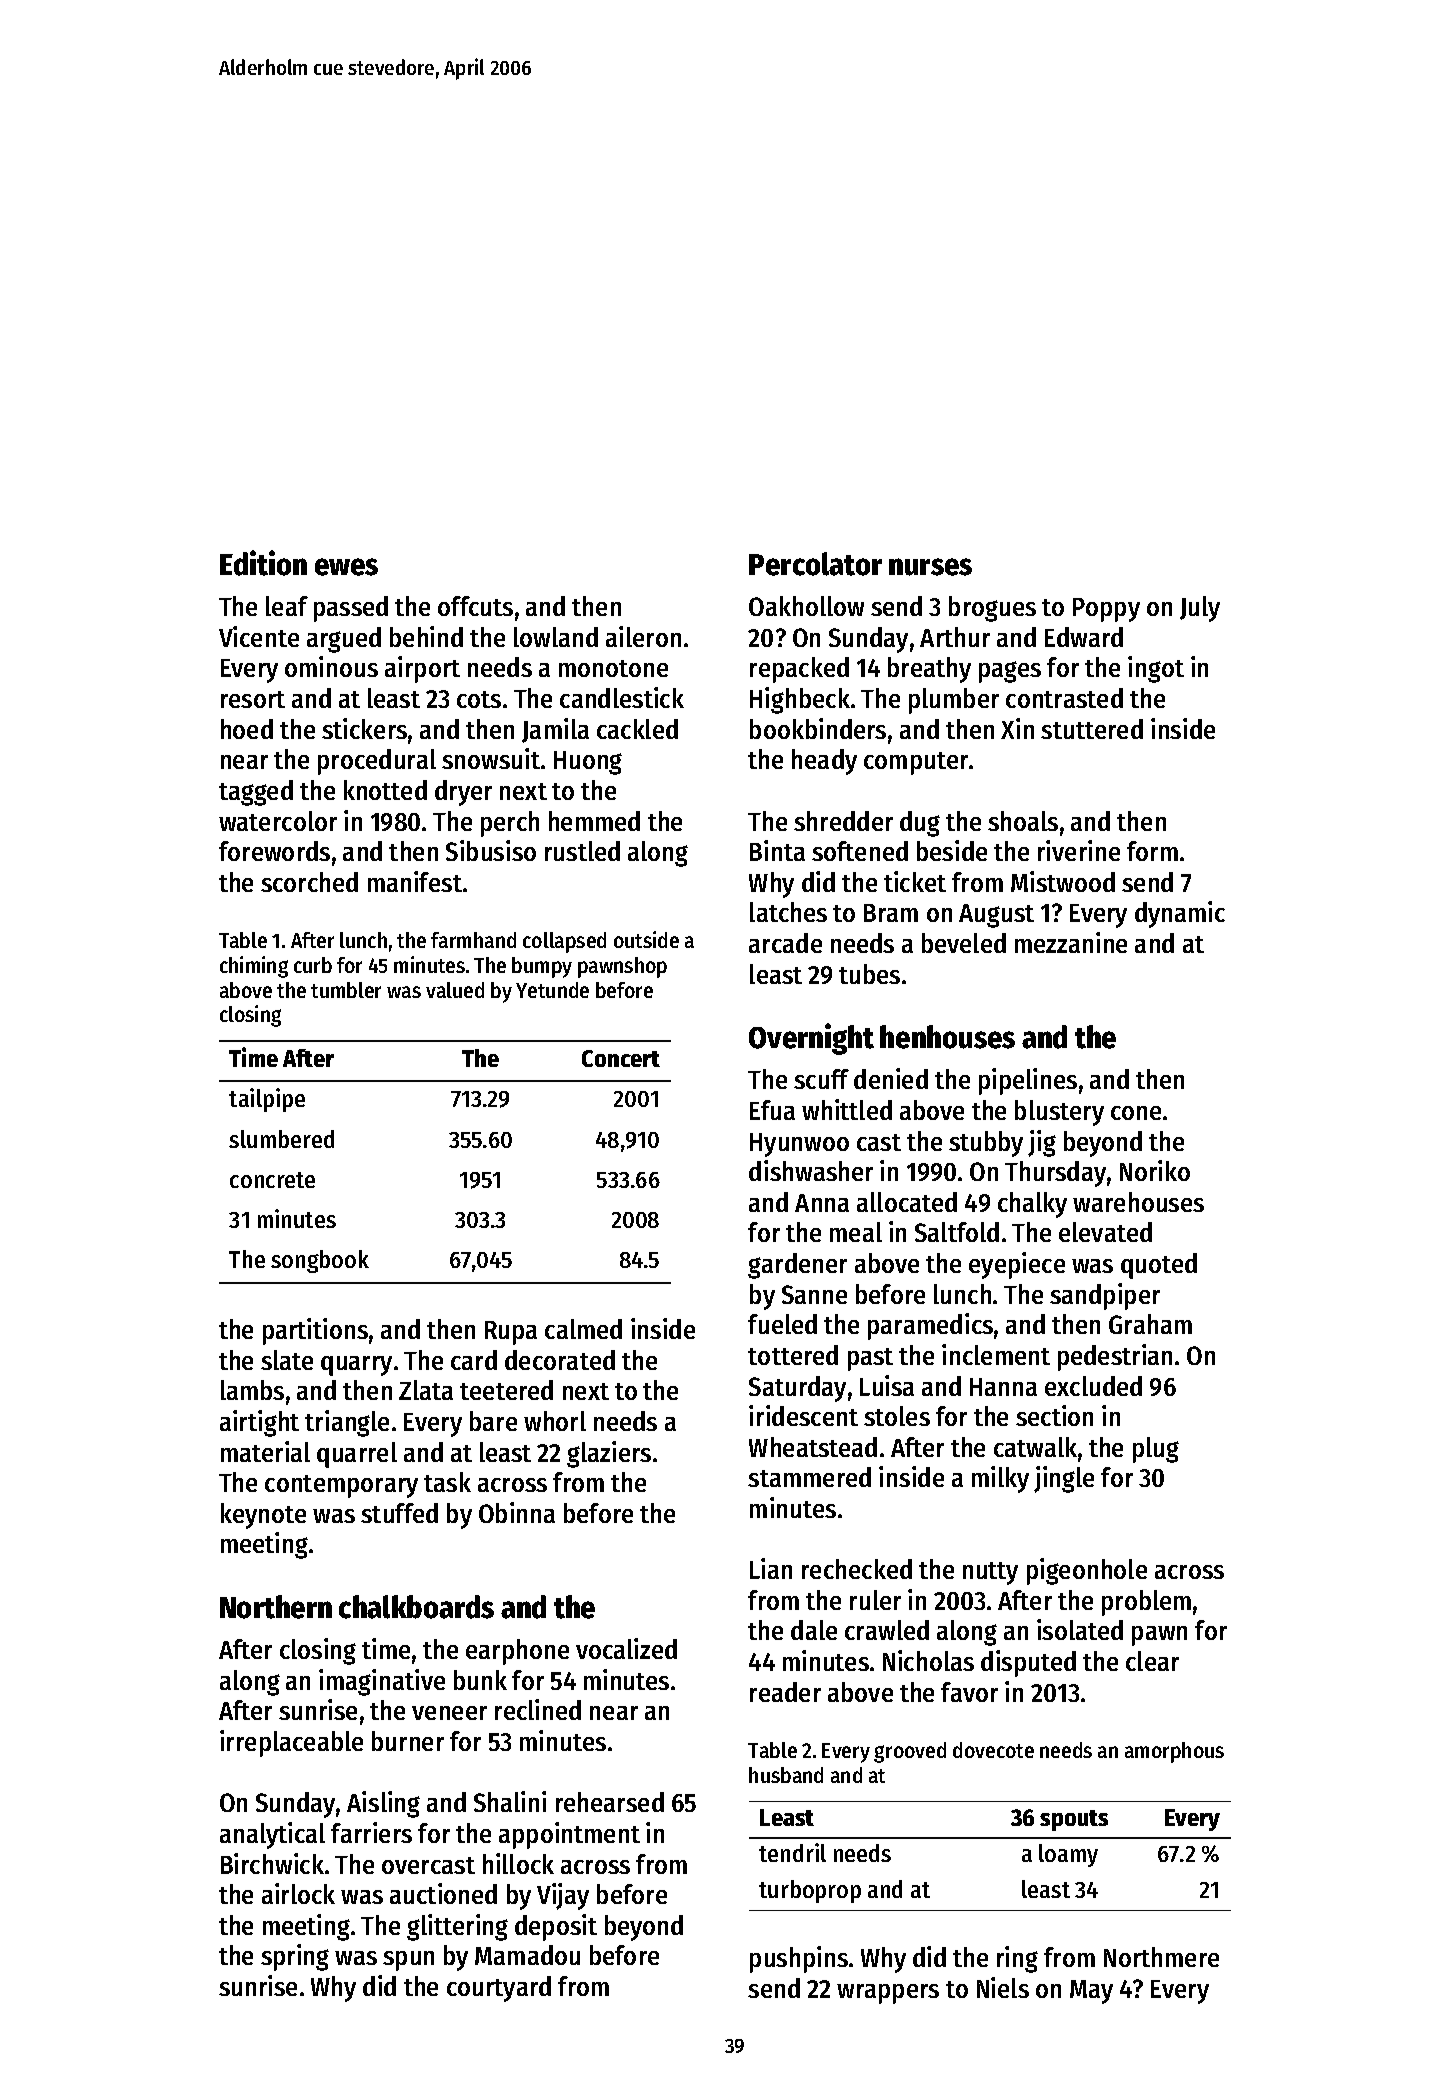 The image size is (1450, 2100). Describe the element at coordinates (860, 851) in the document. I see `softened` at that location.
